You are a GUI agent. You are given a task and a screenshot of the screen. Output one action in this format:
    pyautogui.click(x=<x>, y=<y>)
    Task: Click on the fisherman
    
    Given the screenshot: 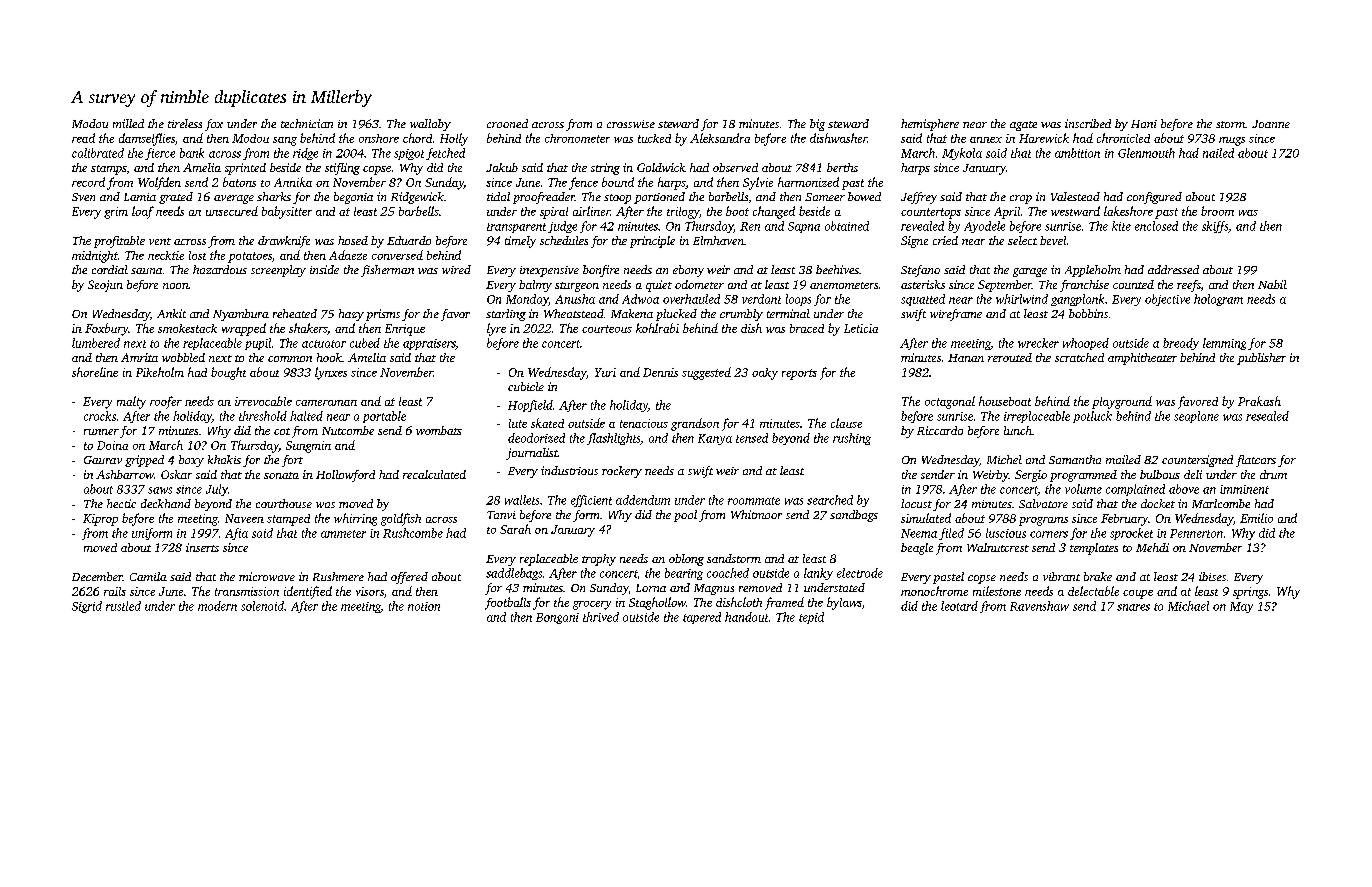 What is the action you would take?
    pyautogui.click(x=387, y=271)
